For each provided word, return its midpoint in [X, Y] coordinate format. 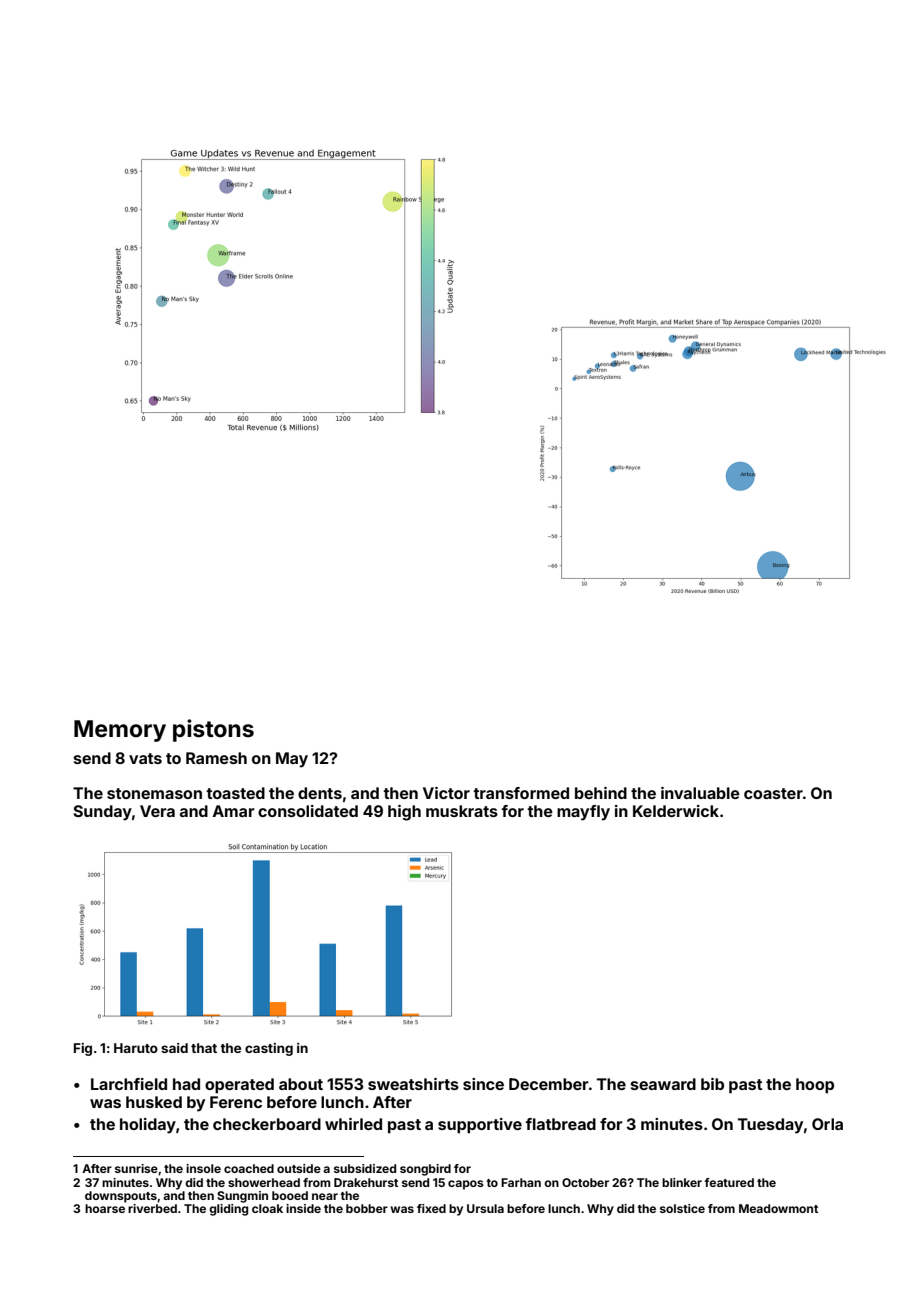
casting [269, 1049]
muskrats [462, 811]
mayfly [583, 813]
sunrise [136, 1168]
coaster [773, 793]
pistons [213, 730]
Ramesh [216, 758]
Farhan [521, 1182]
